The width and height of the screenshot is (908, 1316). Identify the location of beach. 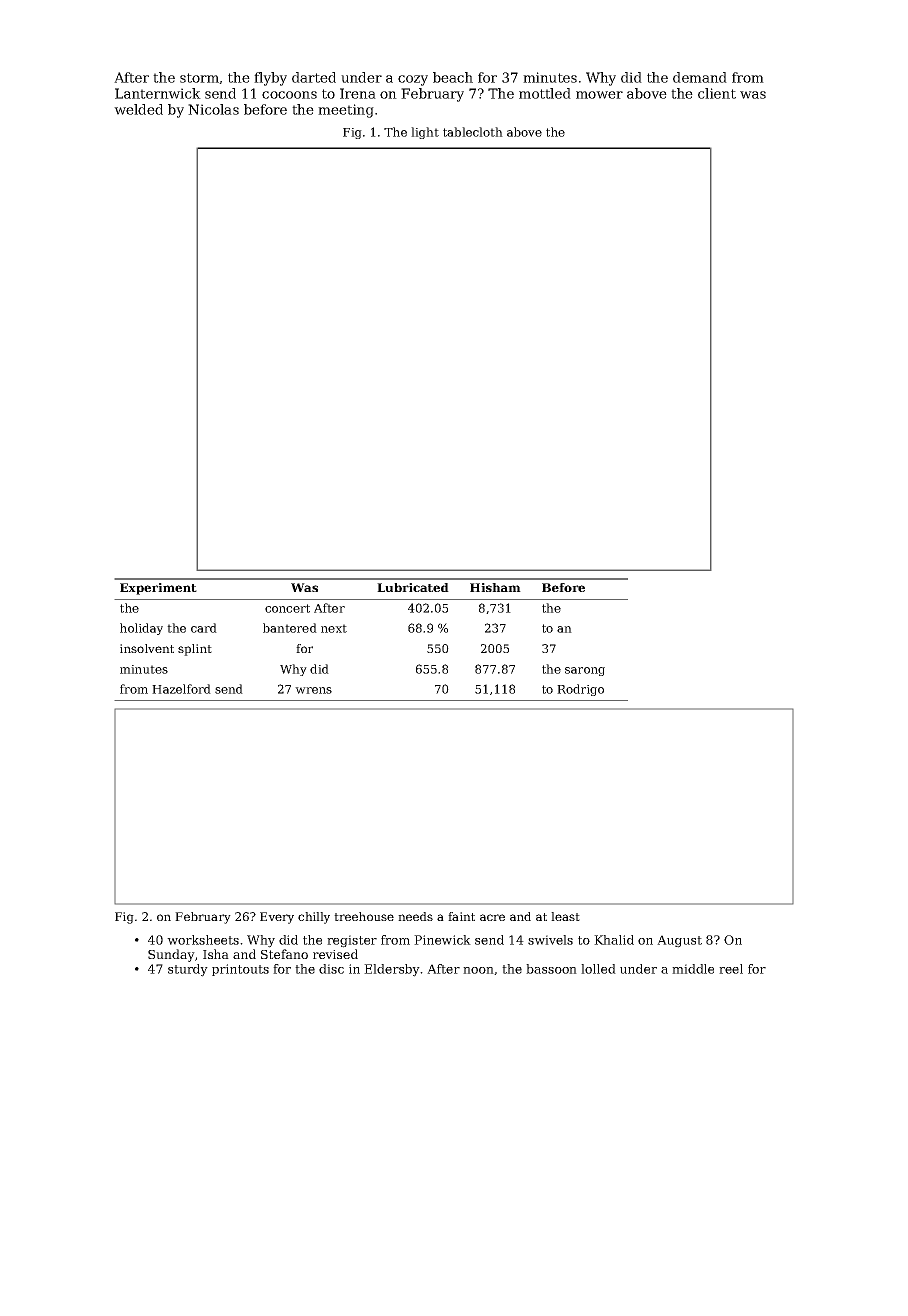
(453, 77).
